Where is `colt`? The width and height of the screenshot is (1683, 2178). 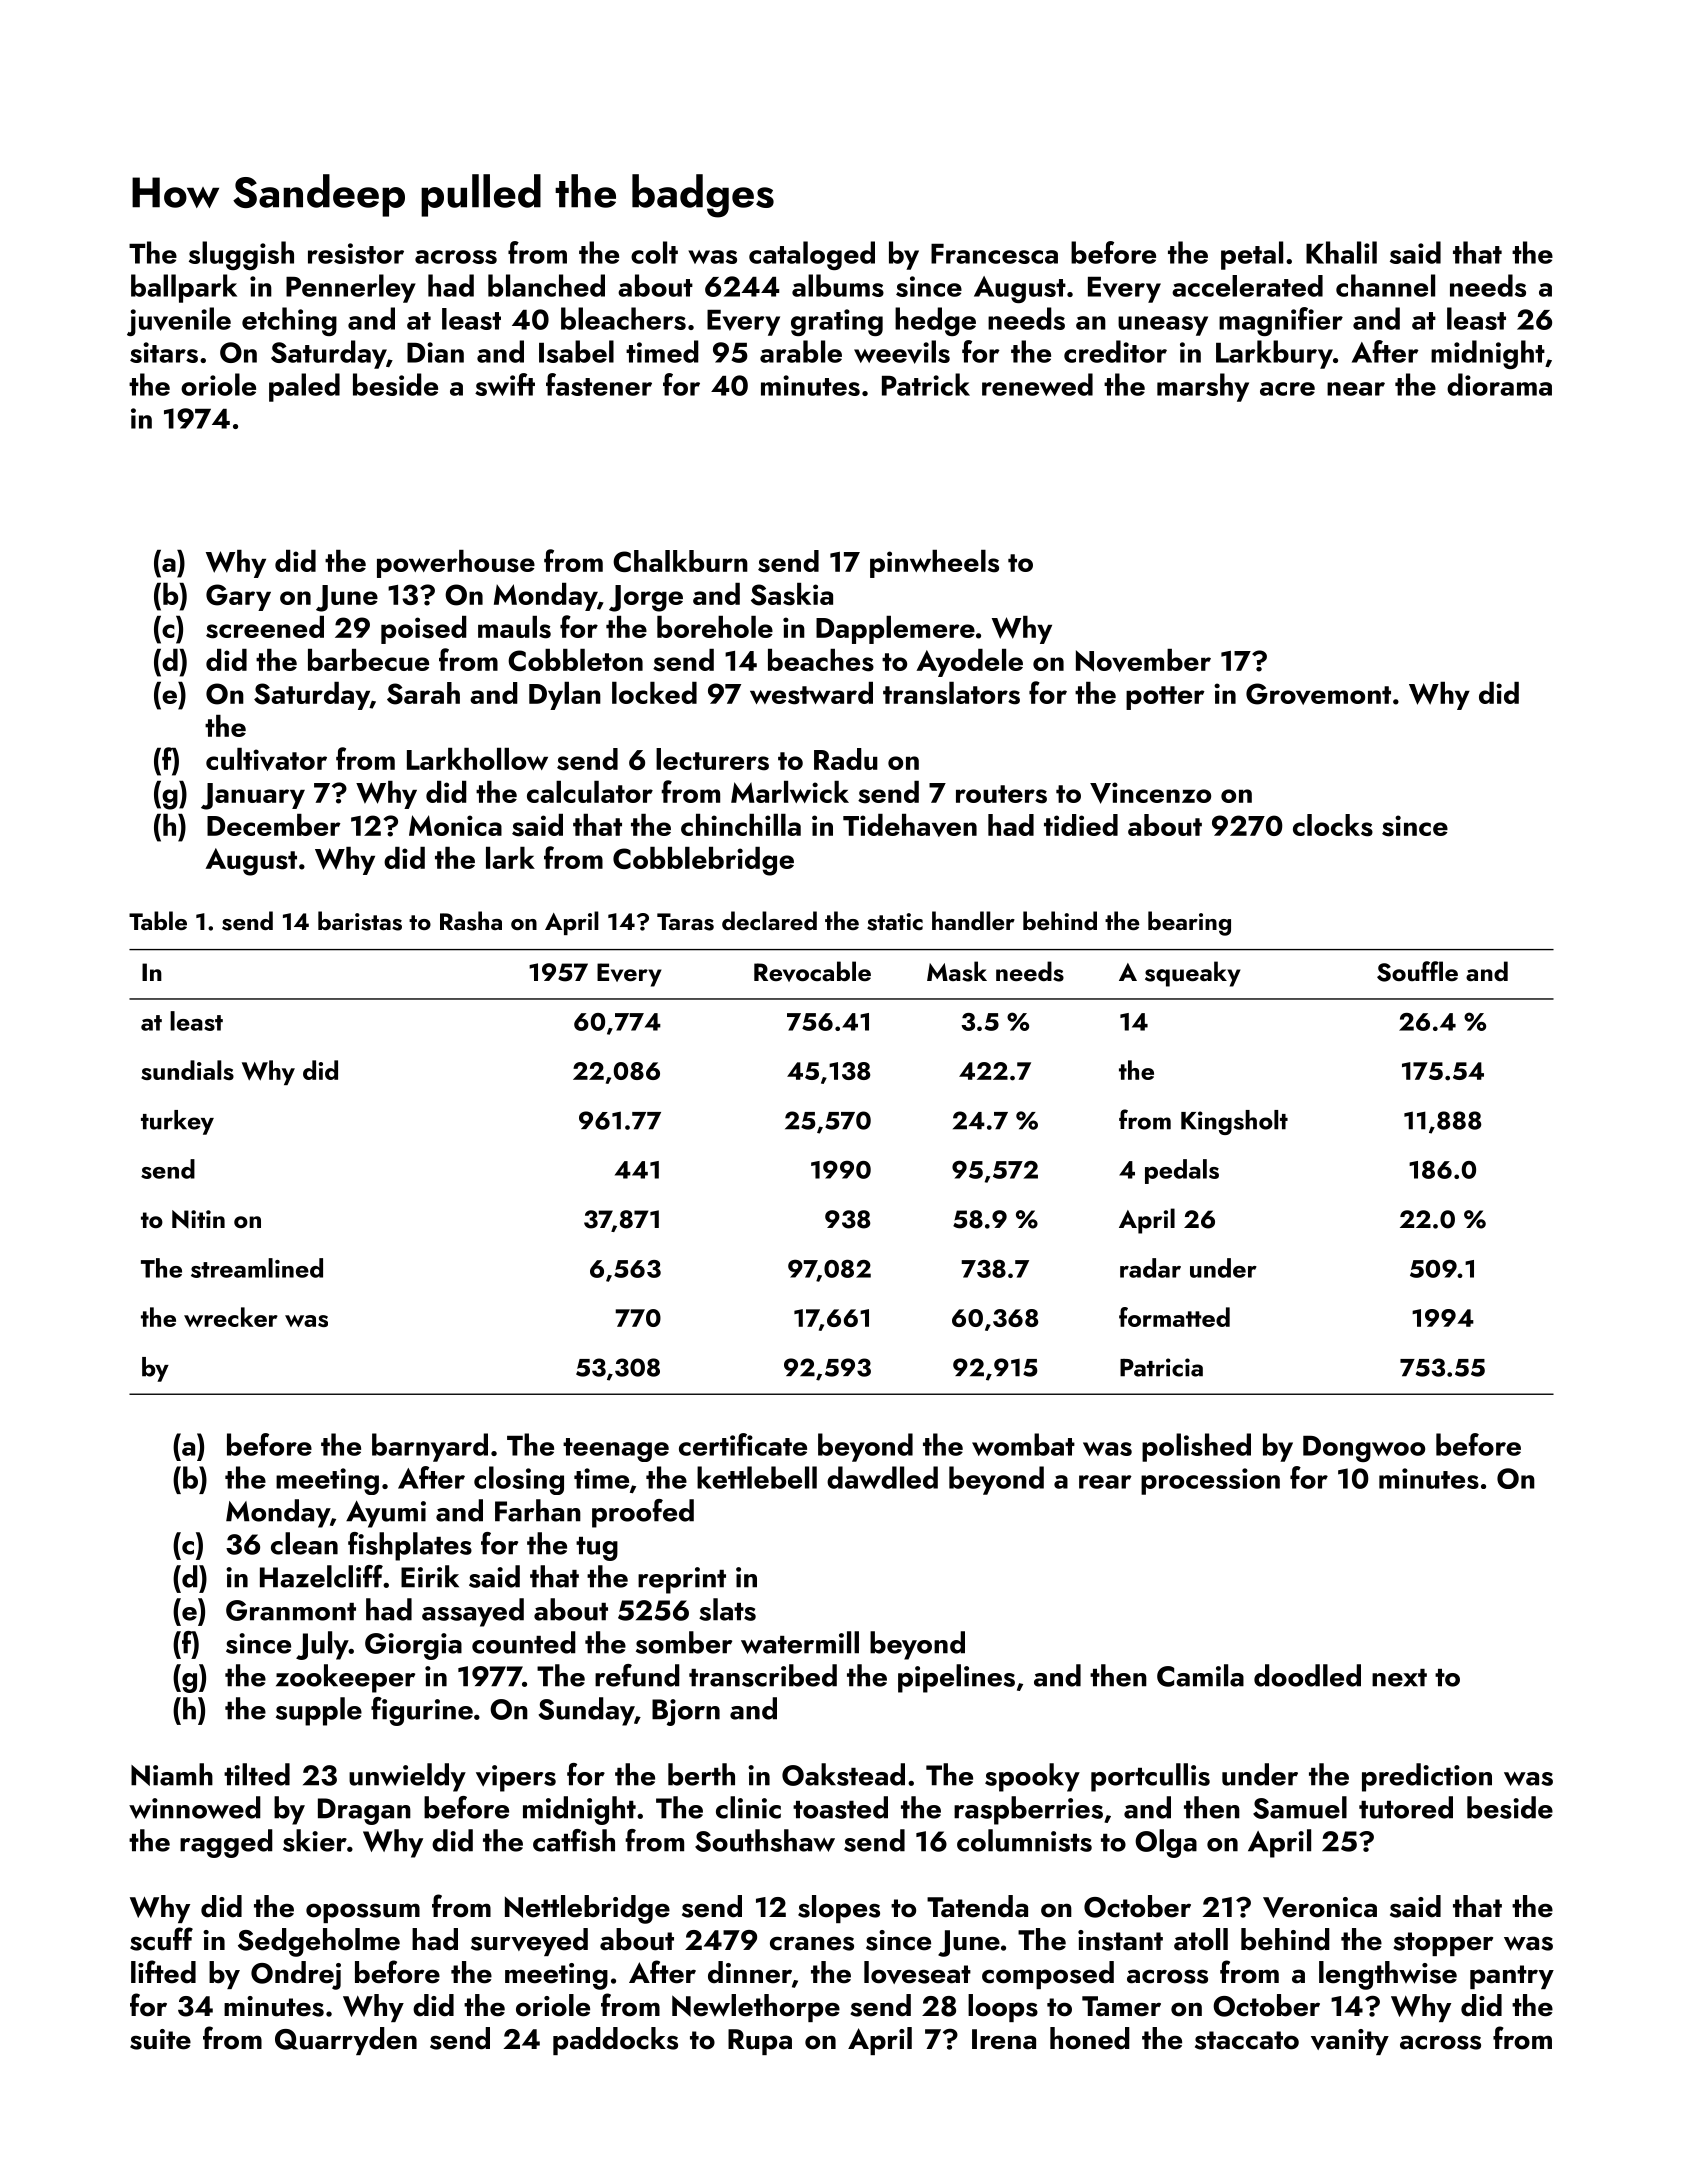
colt is located at coordinates (654, 252).
